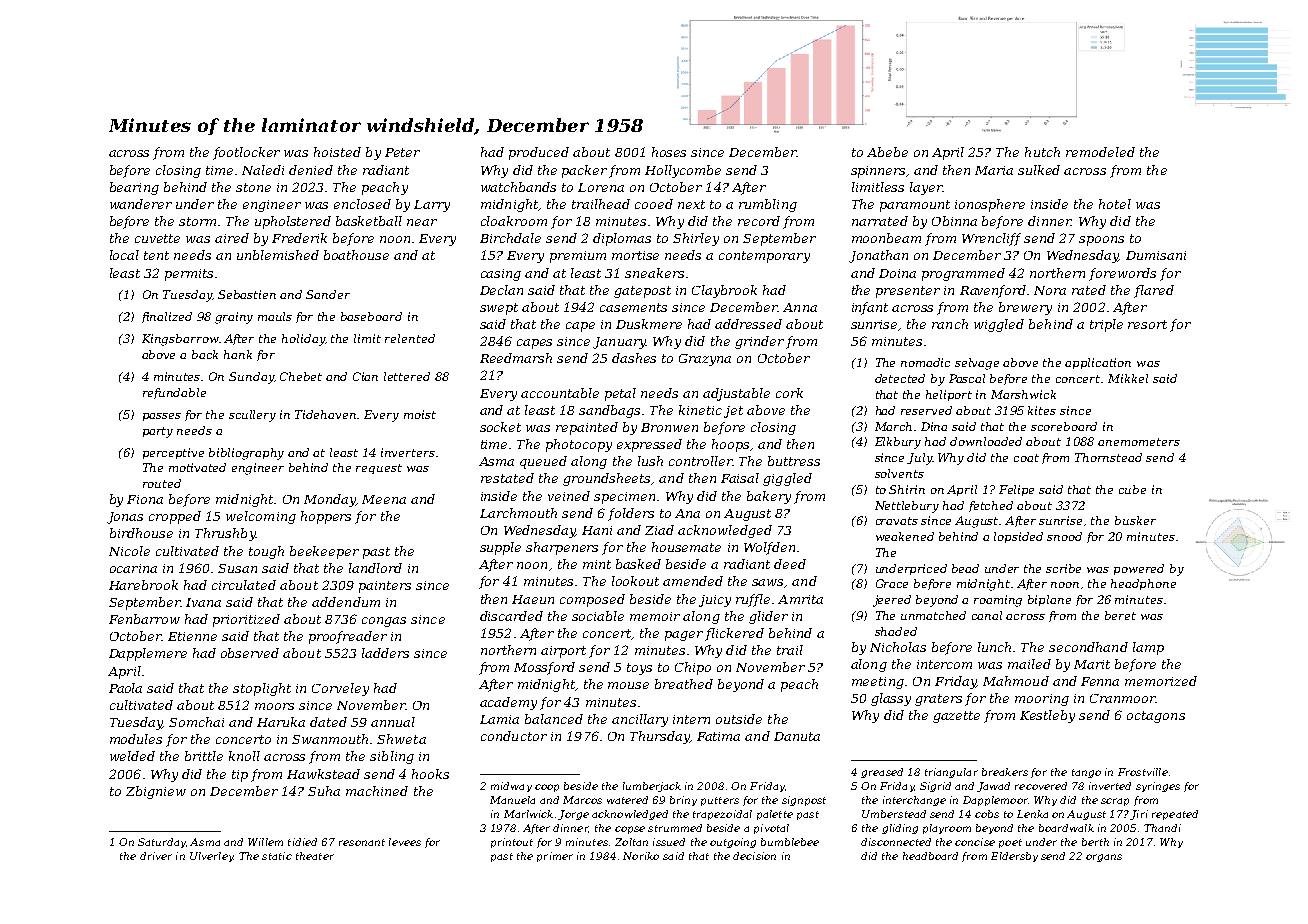 The height and width of the screenshot is (924, 1308). I want to click on meeting, so click(878, 683).
